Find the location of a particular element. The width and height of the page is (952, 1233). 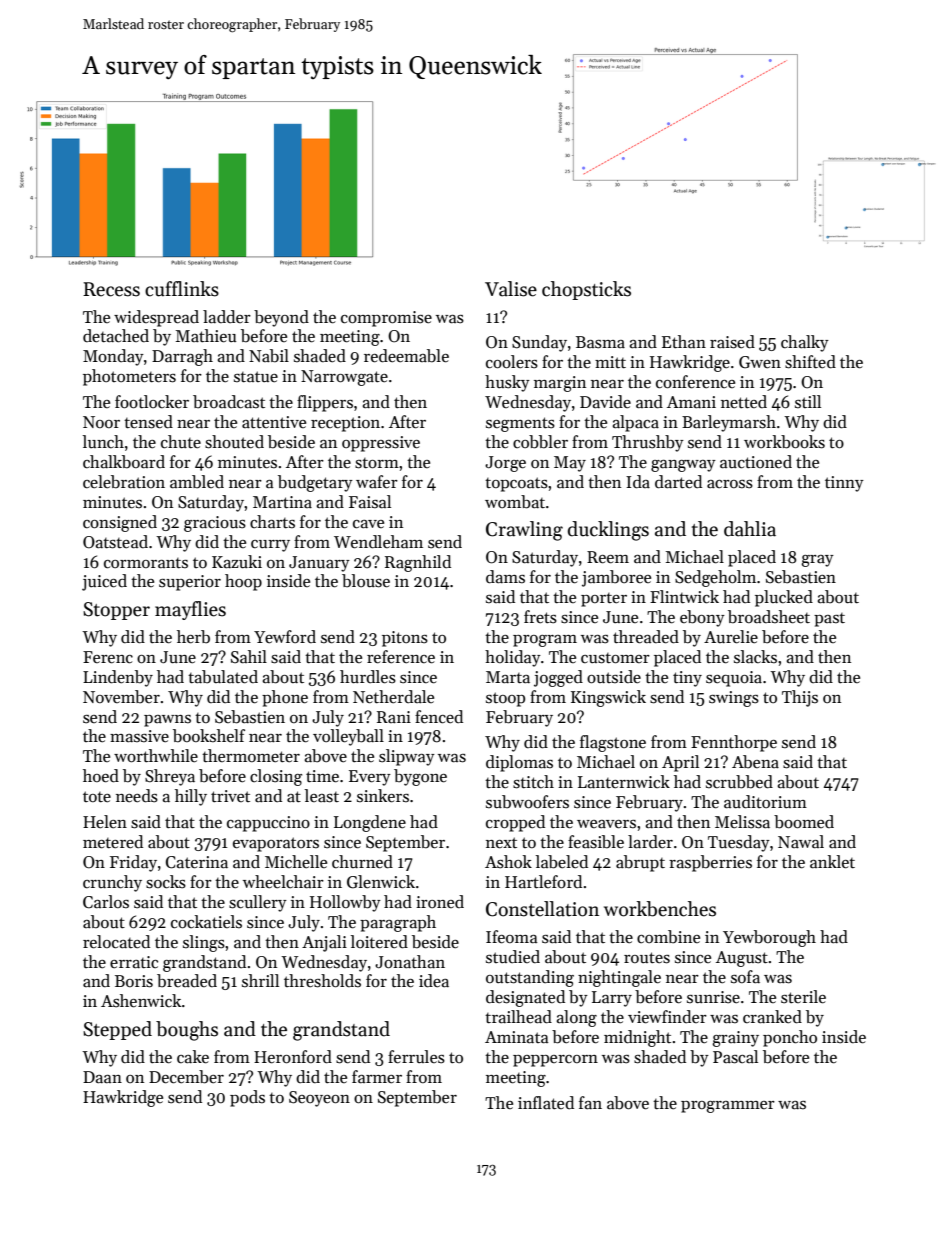

ferrules is located at coordinates (416, 1057).
